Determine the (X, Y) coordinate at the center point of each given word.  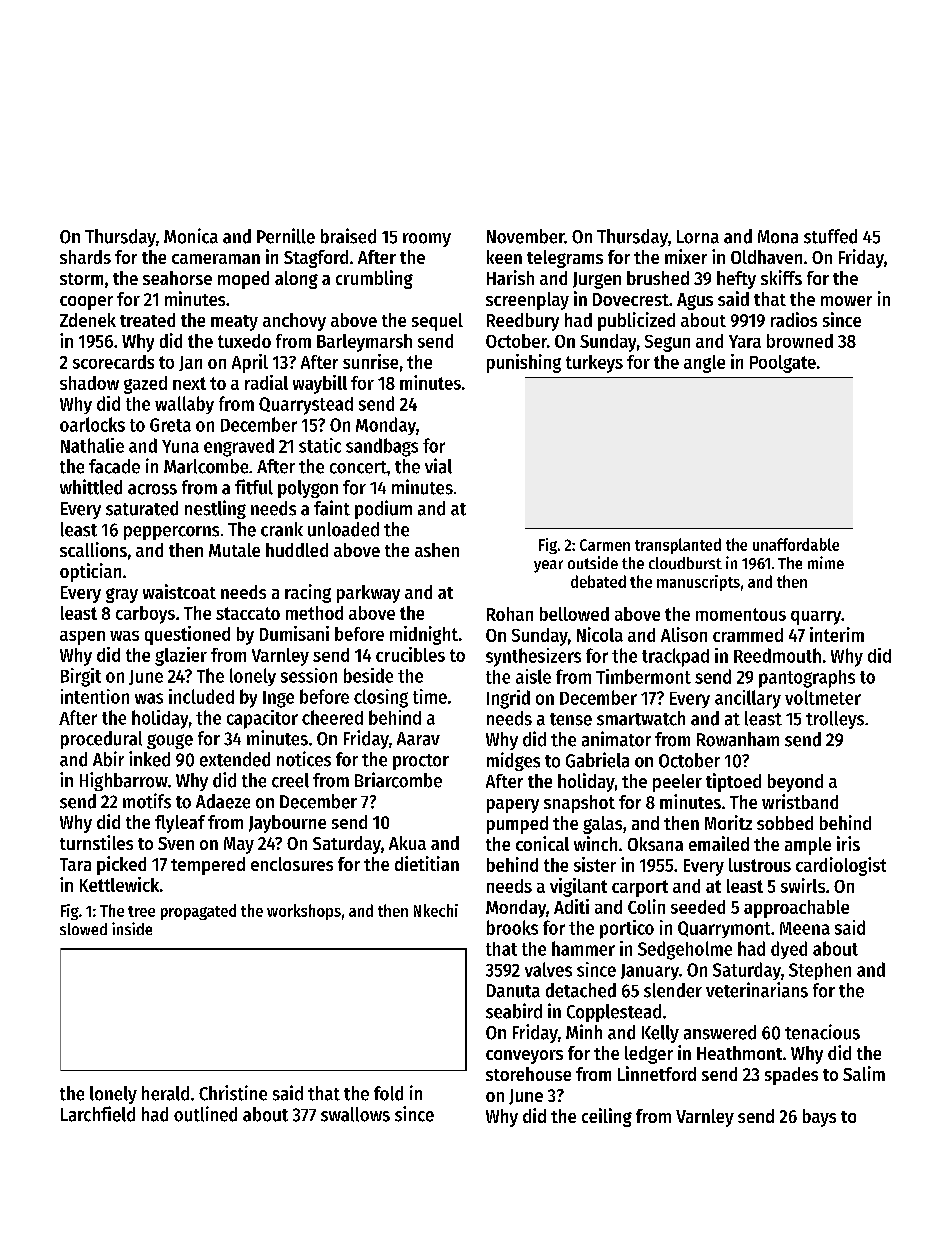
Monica (191, 236)
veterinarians (757, 990)
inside (132, 928)
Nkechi (436, 910)
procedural (101, 740)
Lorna (698, 237)
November (525, 236)
